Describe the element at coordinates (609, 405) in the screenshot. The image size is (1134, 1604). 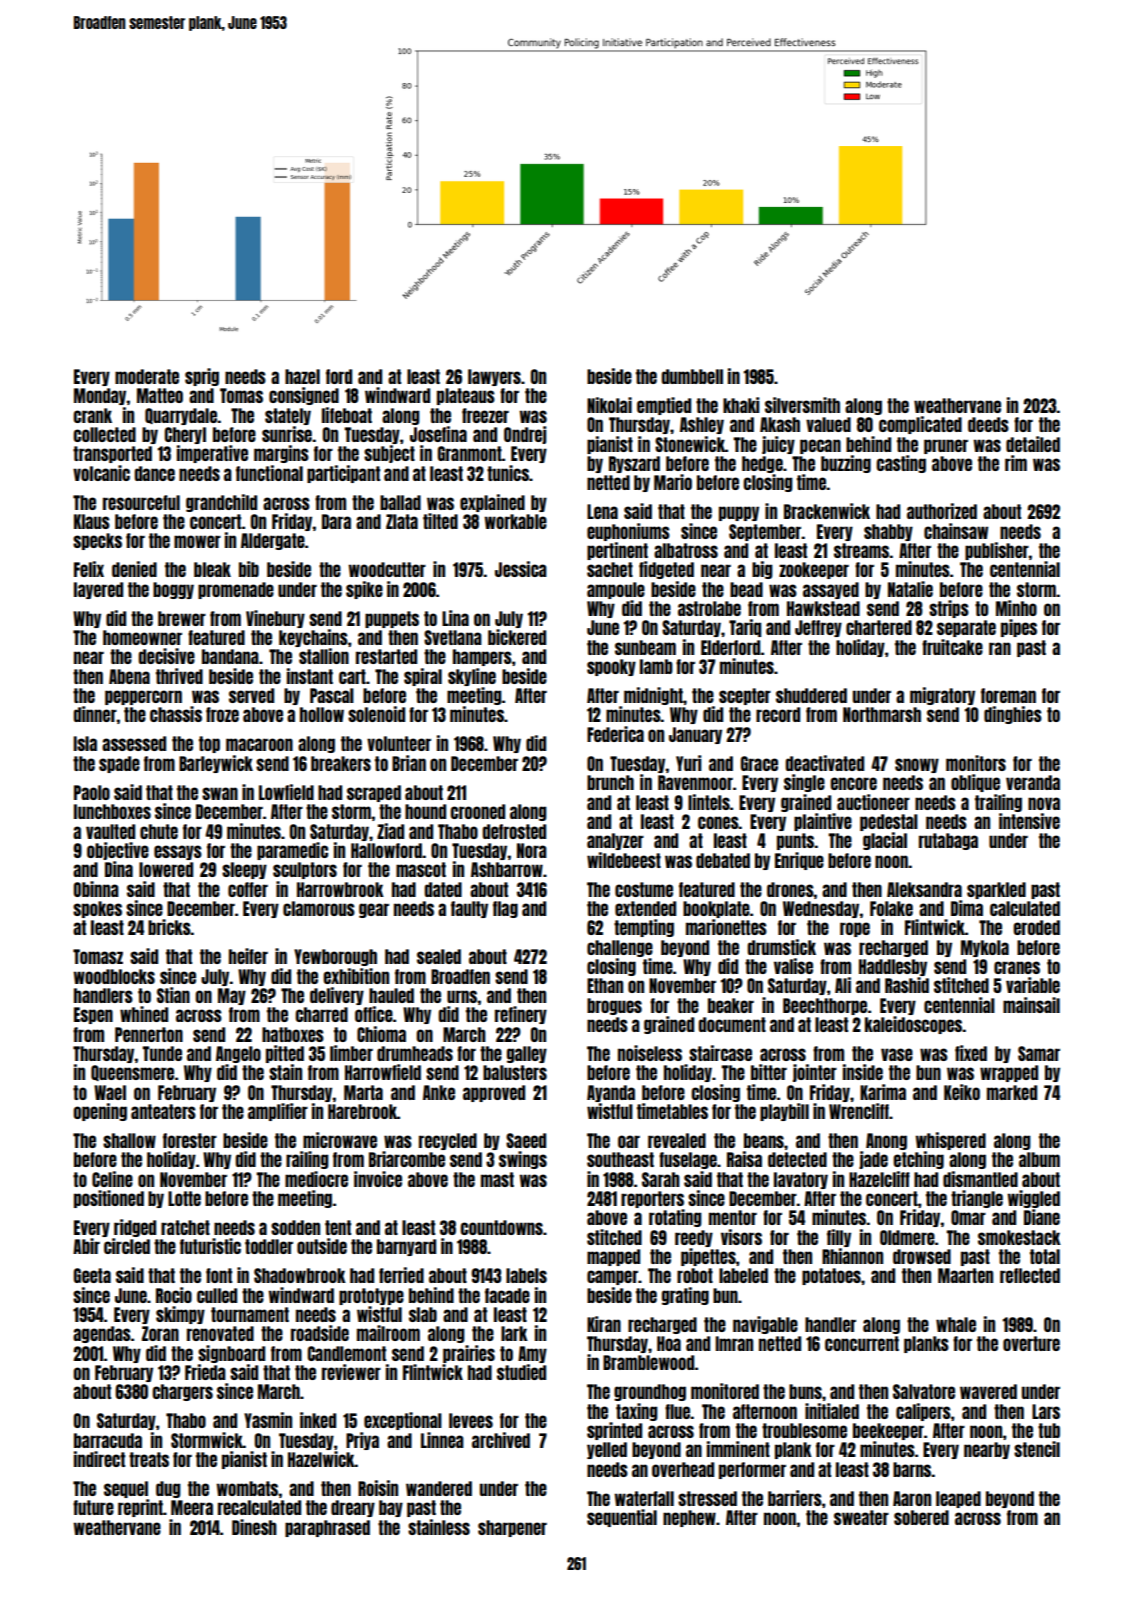
I see `Nikolai` at that location.
